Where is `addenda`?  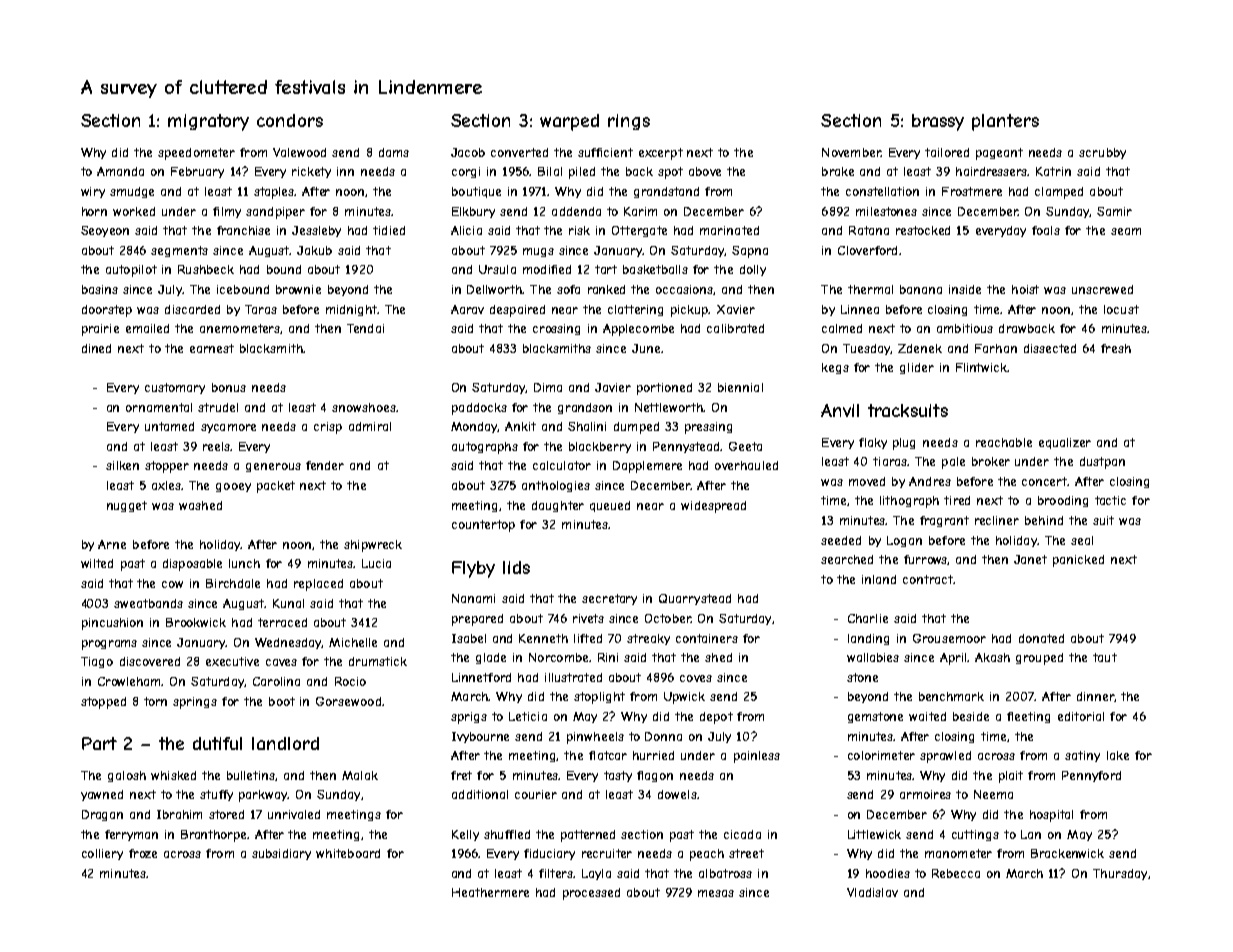 addenda is located at coordinates (576, 211).
